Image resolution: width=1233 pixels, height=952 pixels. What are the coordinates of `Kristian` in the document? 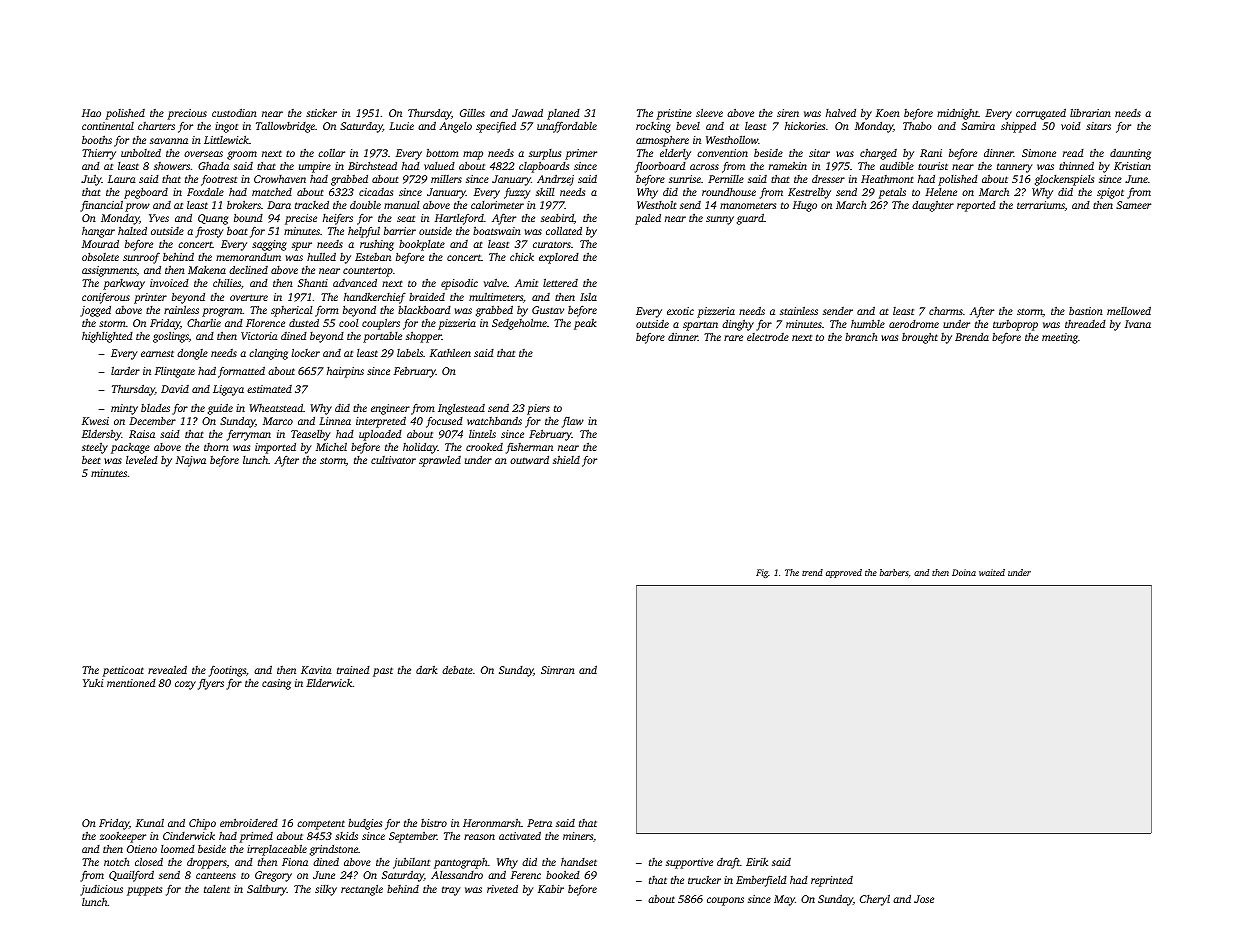 It's located at (1132, 166).
